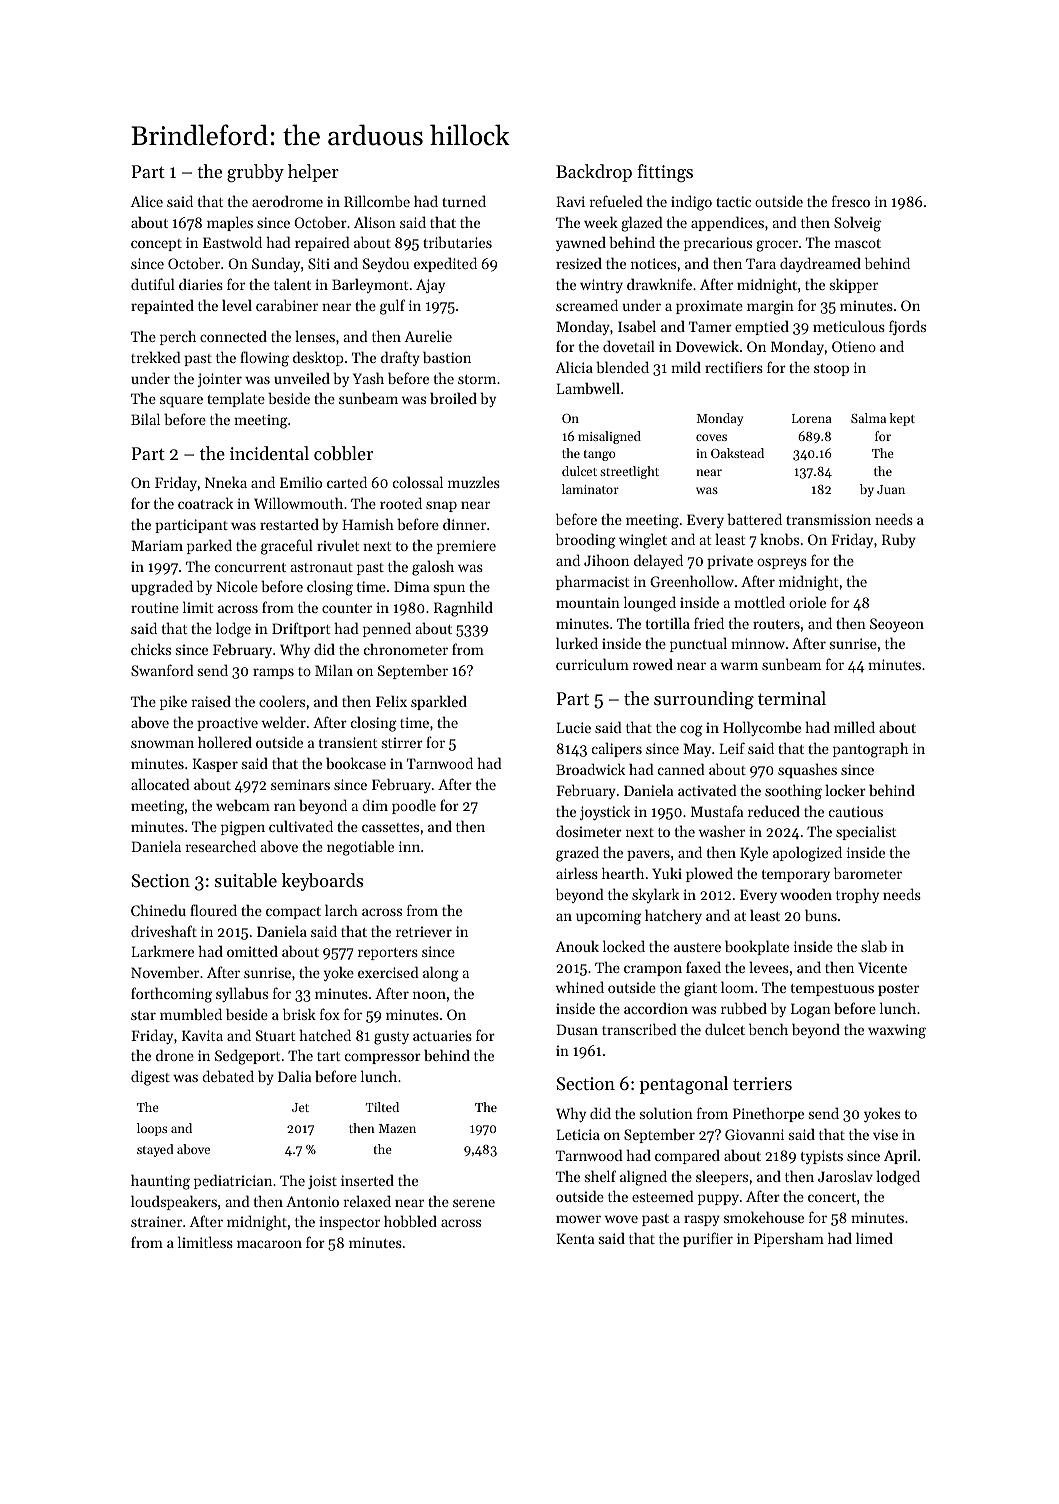 Image resolution: width=1059 pixels, height=1504 pixels. What do you see at coordinates (174, 1202) in the page?
I see `loudspeakers` at bounding box center [174, 1202].
